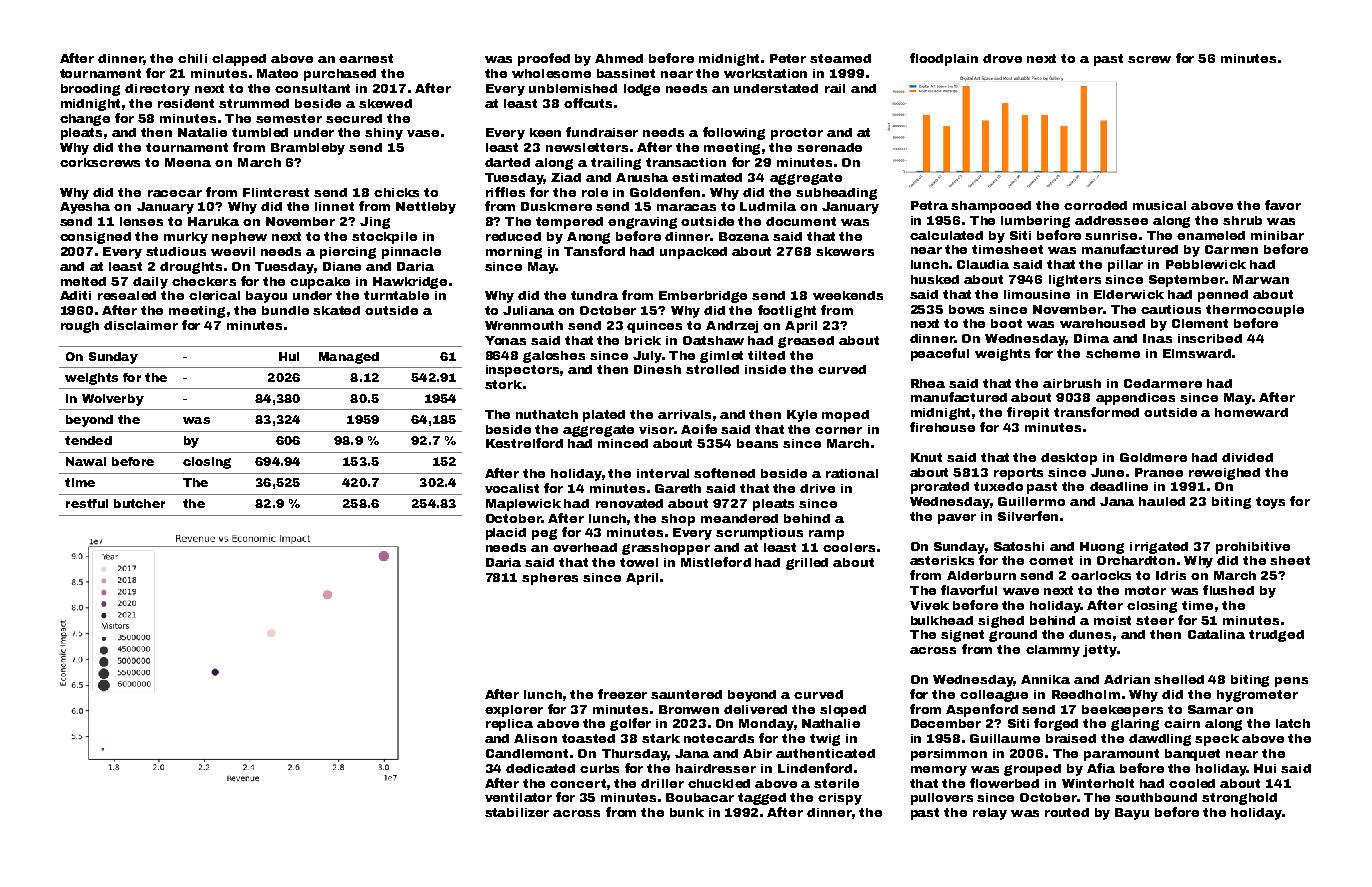  Describe the element at coordinates (127, 295) in the screenshot. I see `resealed` at that location.
